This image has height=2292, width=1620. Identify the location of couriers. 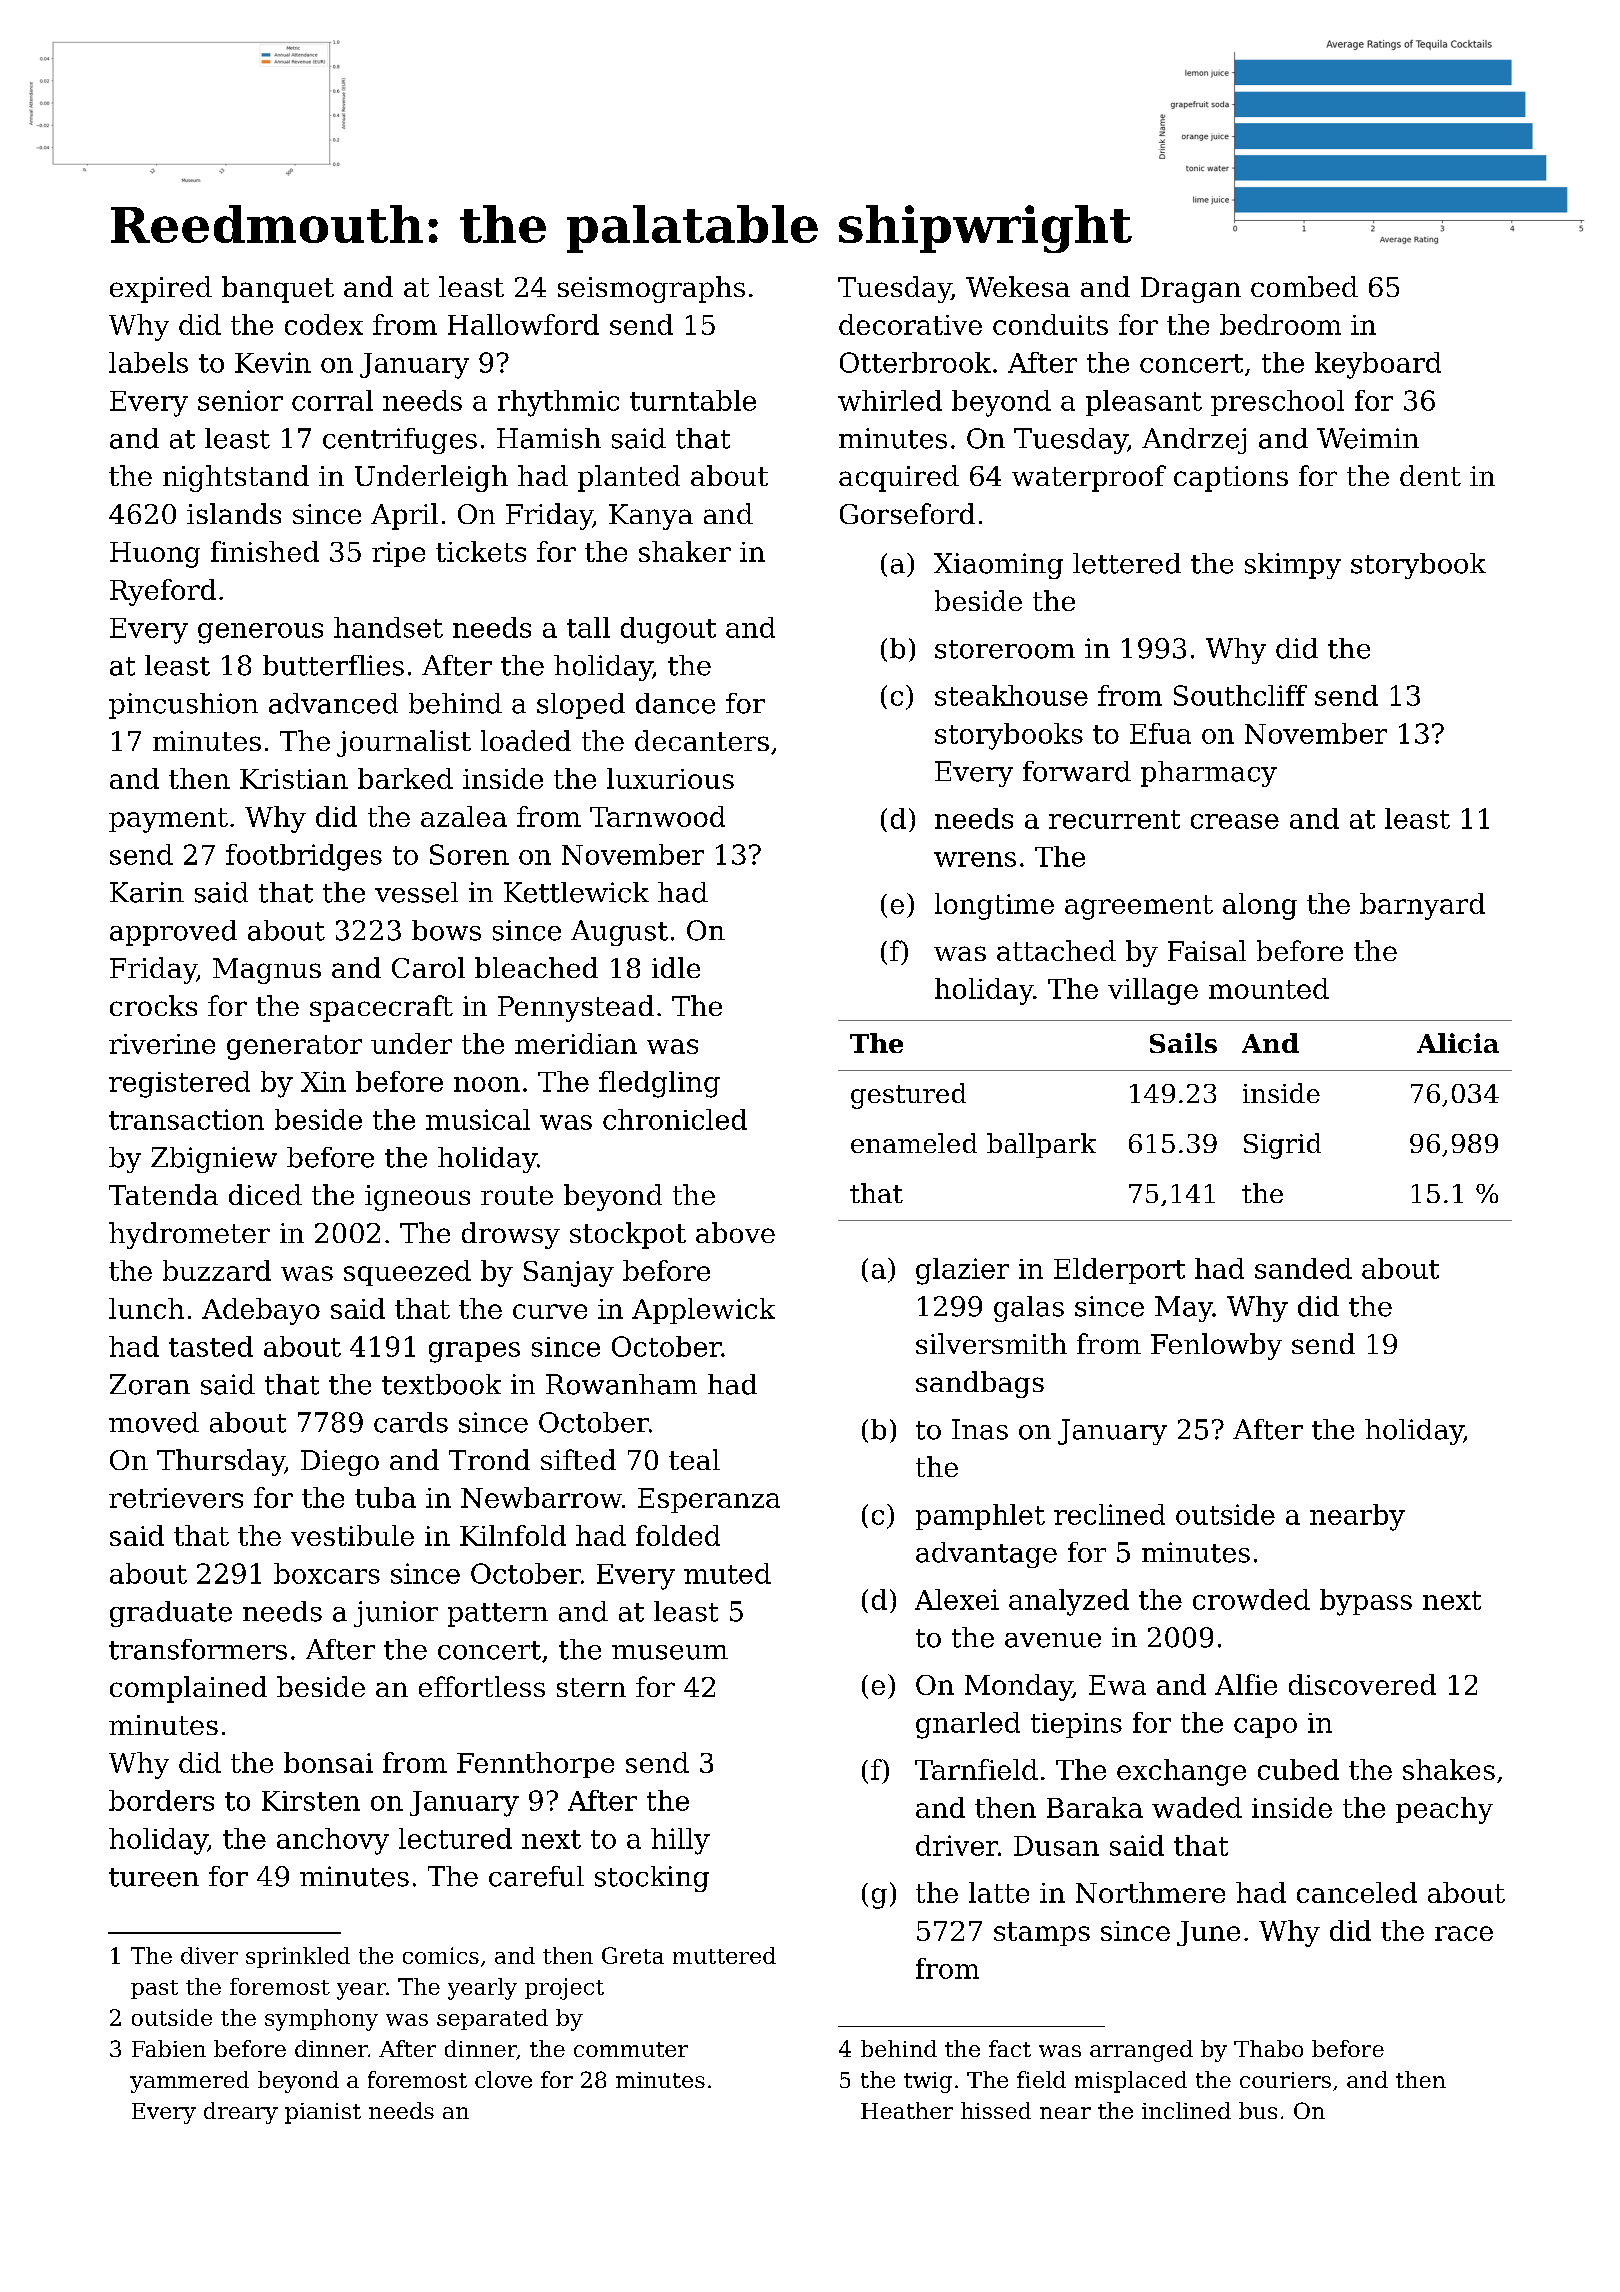
(1285, 2080).
